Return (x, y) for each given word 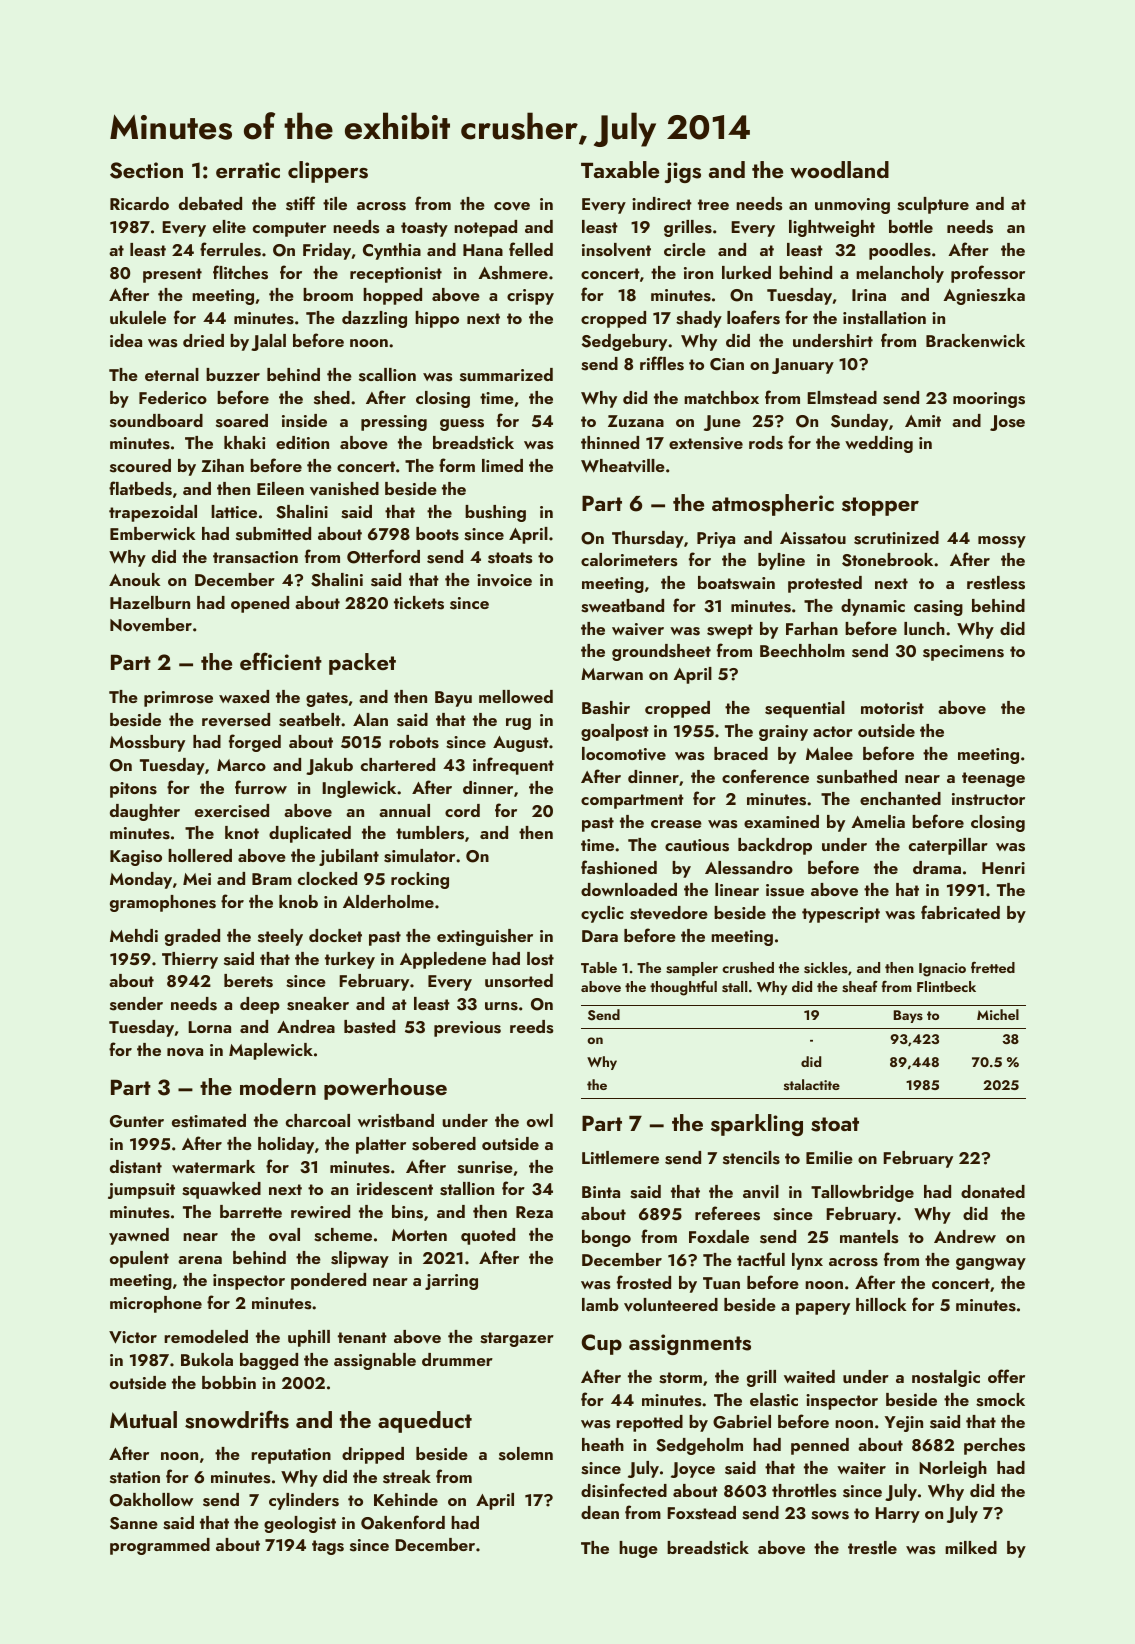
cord (462, 810)
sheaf (860, 986)
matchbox (721, 397)
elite (229, 226)
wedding (879, 444)
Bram (272, 879)
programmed (160, 1546)
